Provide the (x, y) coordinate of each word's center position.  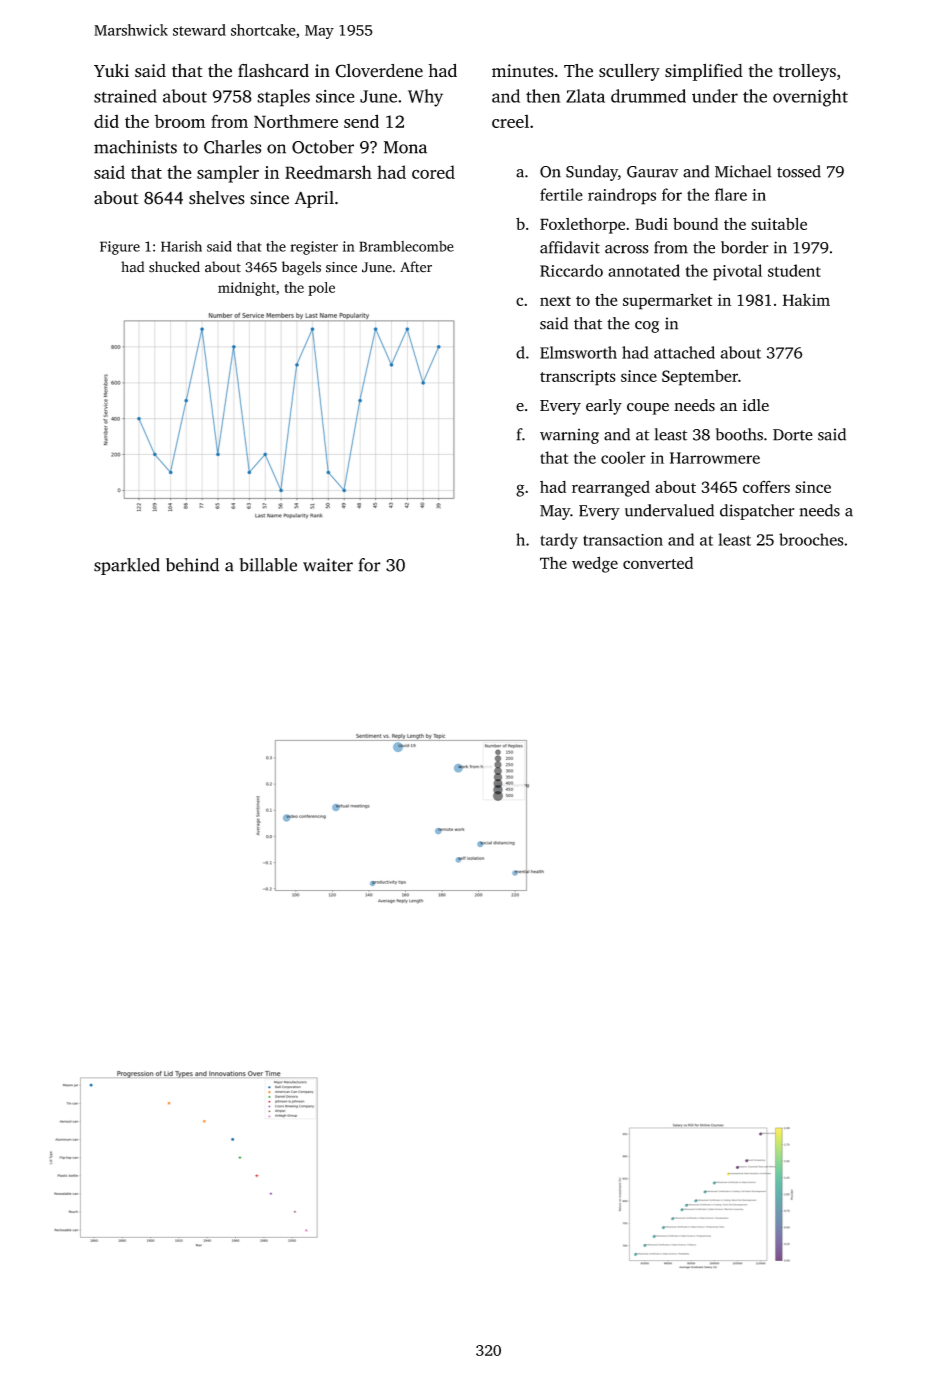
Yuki (111, 70)
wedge (595, 564)
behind (192, 565)
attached (684, 352)
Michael (743, 171)
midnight (247, 289)
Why (425, 98)
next (555, 301)
